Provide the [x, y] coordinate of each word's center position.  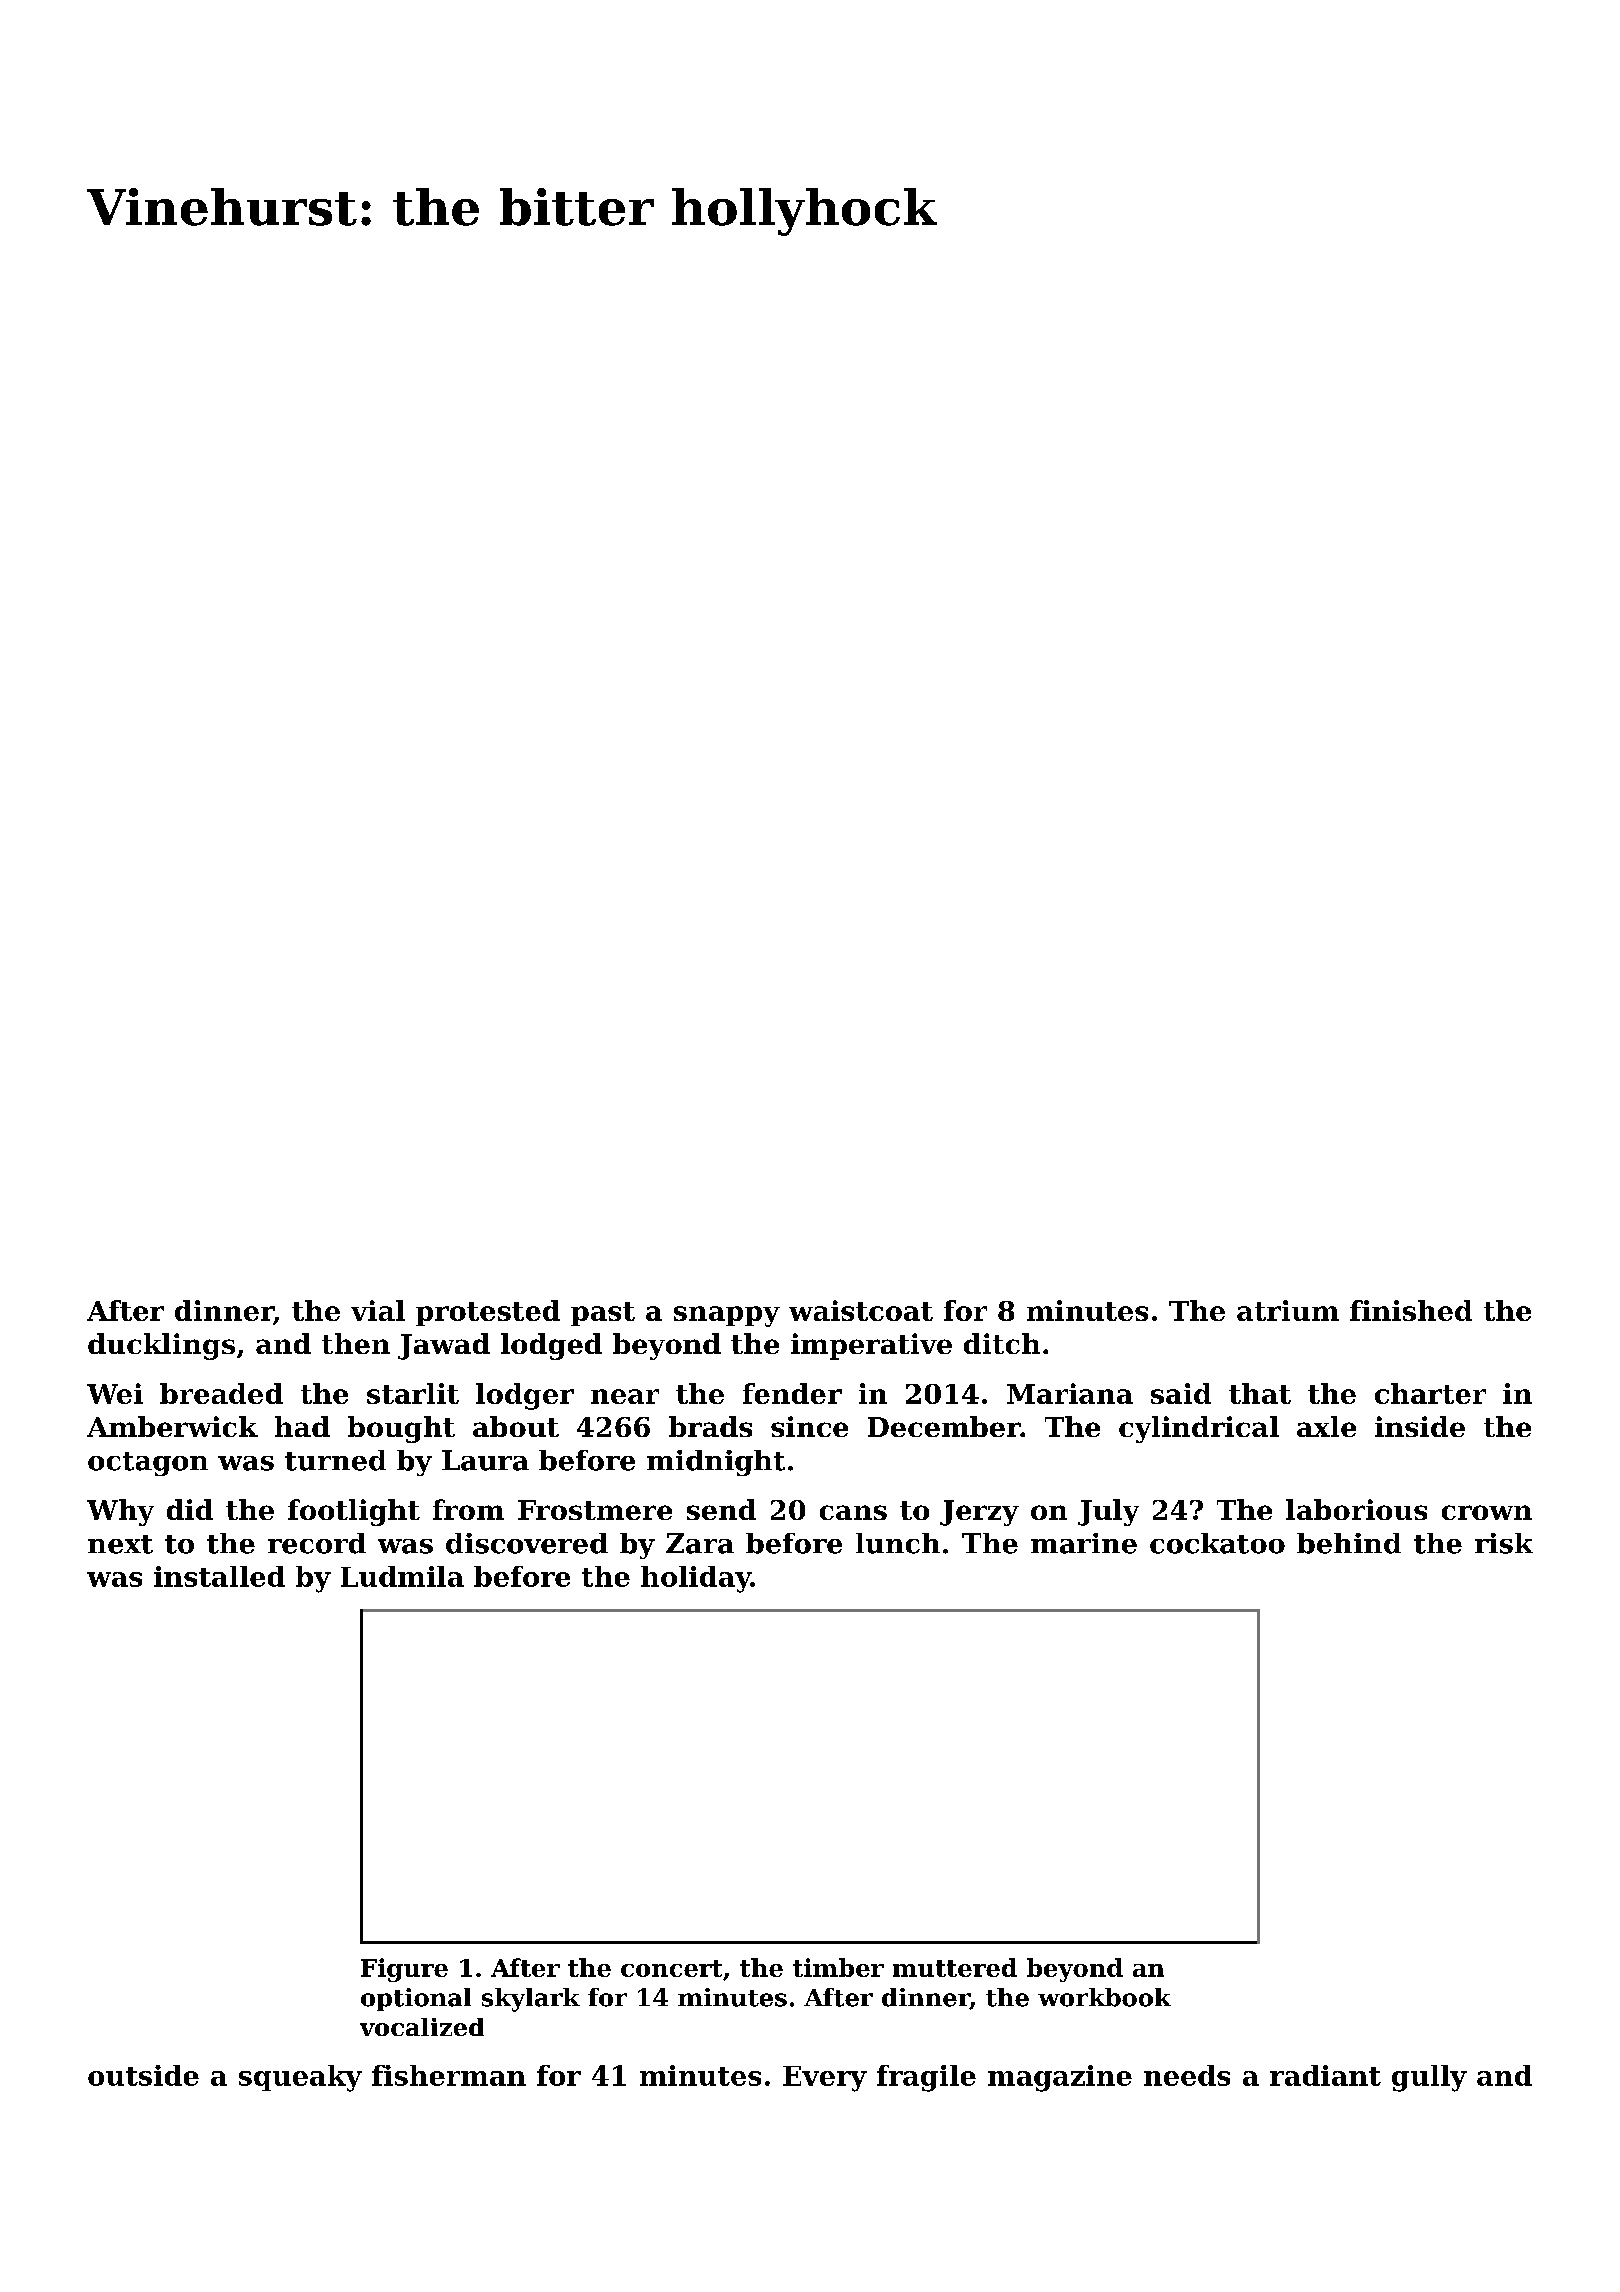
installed [219, 1576]
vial [378, 1310]
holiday [696, 1579]
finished [1411, 1310]
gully [1429, 2078]
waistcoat [861, 1310]
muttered [955, 1967]
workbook [1104, 1997]
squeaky [300, 2078]
